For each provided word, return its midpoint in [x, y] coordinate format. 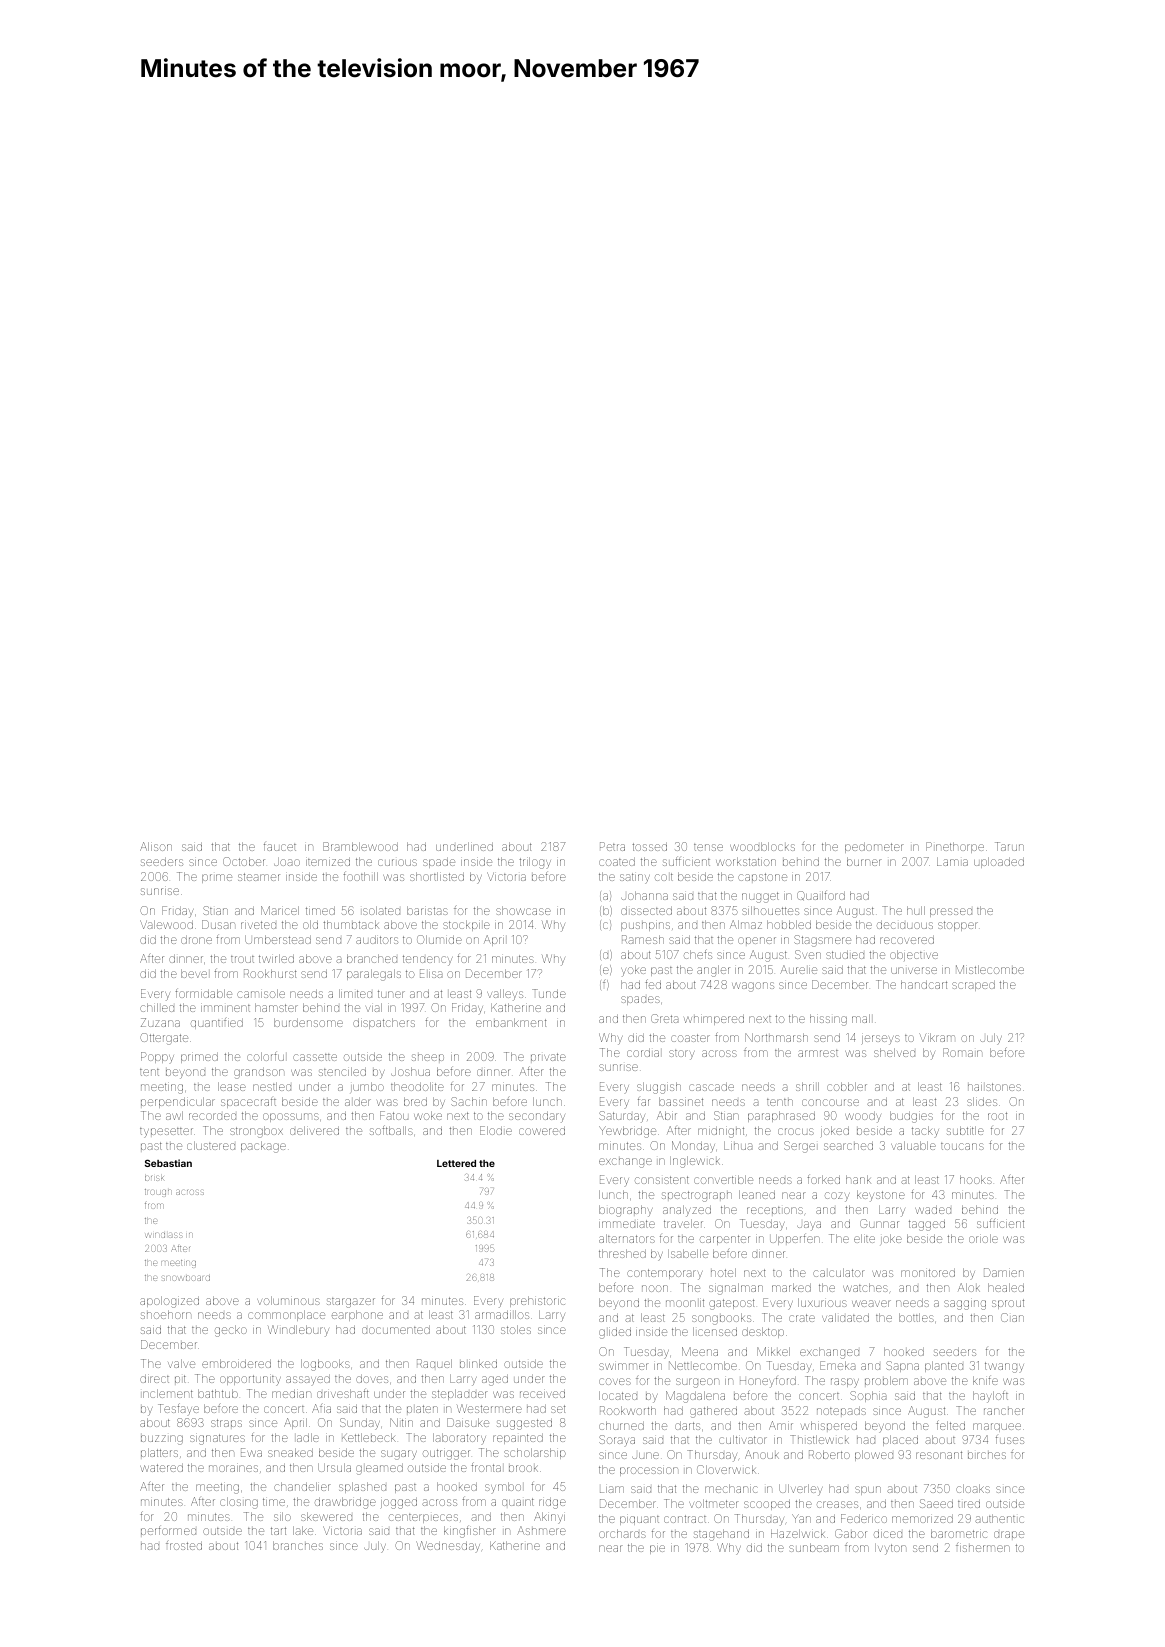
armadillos [502, 1314]
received [542, 1394]
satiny [635, 878]
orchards [622, 1533]
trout [242, 959]
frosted [184, 1545]
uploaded [999, 862]
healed [1006, 1287]
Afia [321, 1408]
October [244, 861]
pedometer [874, 848]
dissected [646, 911]
